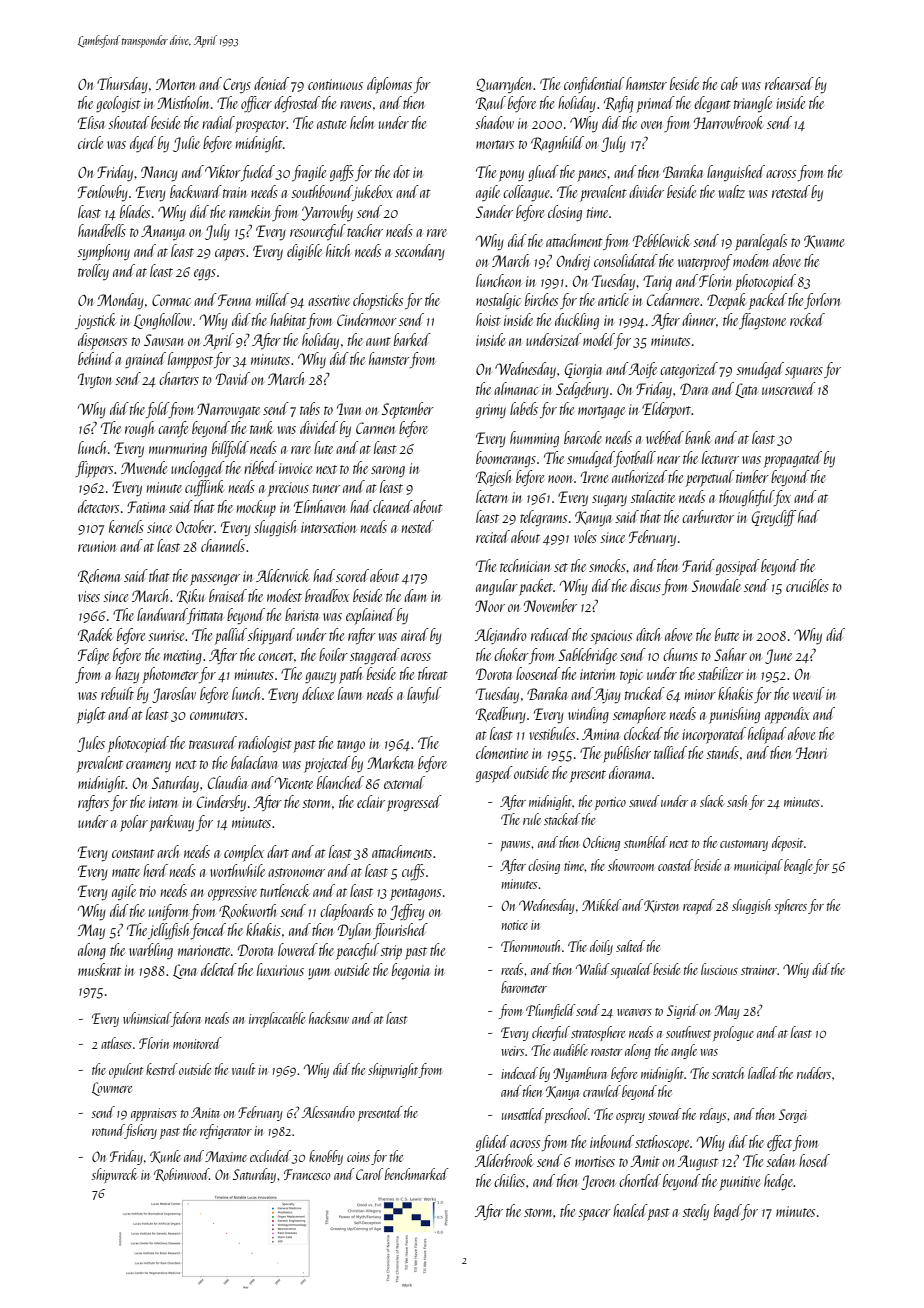  What do you see at coordinates (587, 656) in the screenshot?
I see `Sablebridge` at bounding box center [587, 656].
